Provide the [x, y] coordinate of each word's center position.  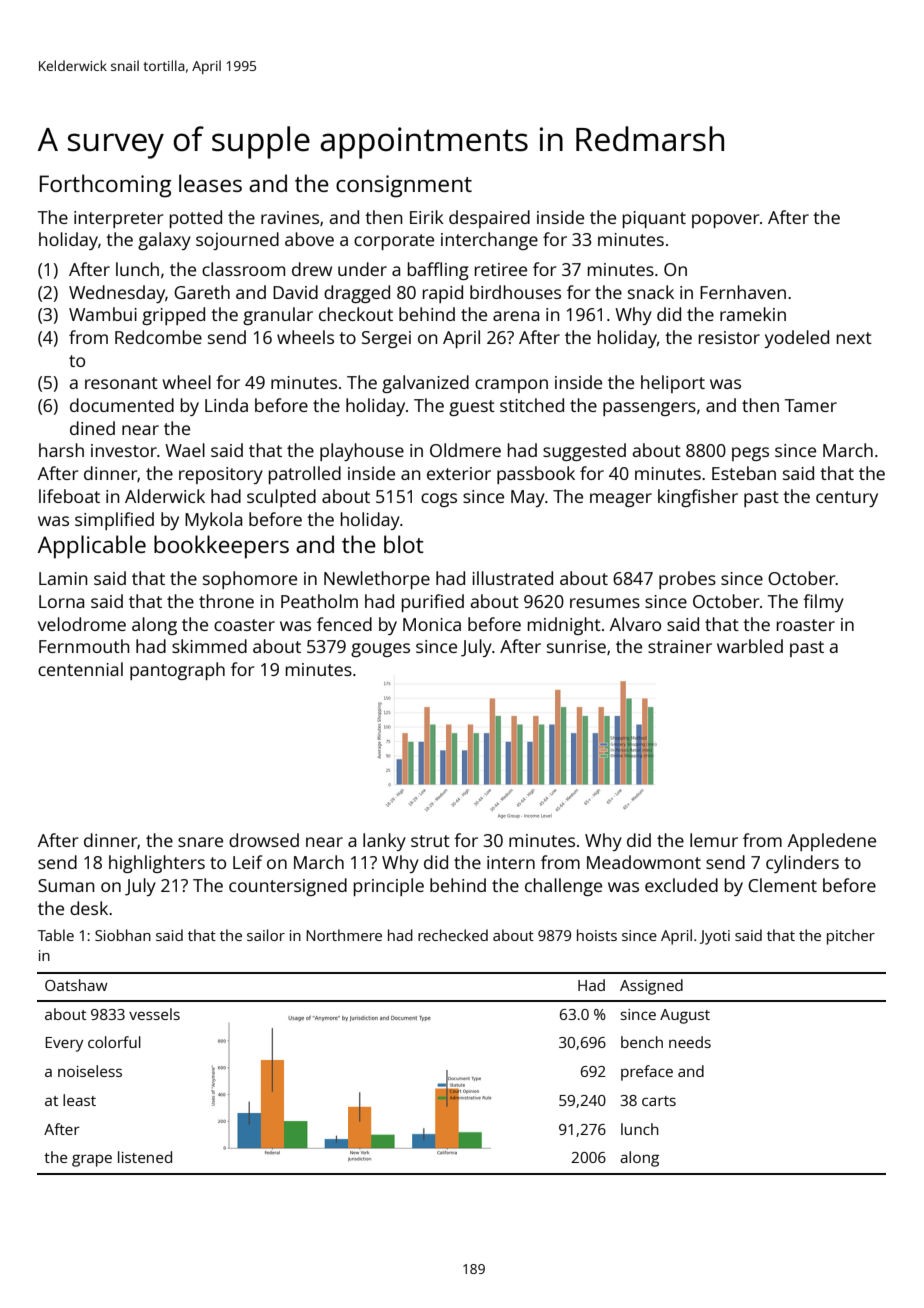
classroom [243, 269]
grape [92, 1160]
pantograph [177, 671]
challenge [563, 887]
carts [659, 1101]
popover [725, 221]
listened [145, 1157]
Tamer [811, 405]
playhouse [362, 452]
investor [124, 450]
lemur [714, 840]
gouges [380, 650]
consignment [404, 186]
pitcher [851, 937]
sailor [266, 935]
